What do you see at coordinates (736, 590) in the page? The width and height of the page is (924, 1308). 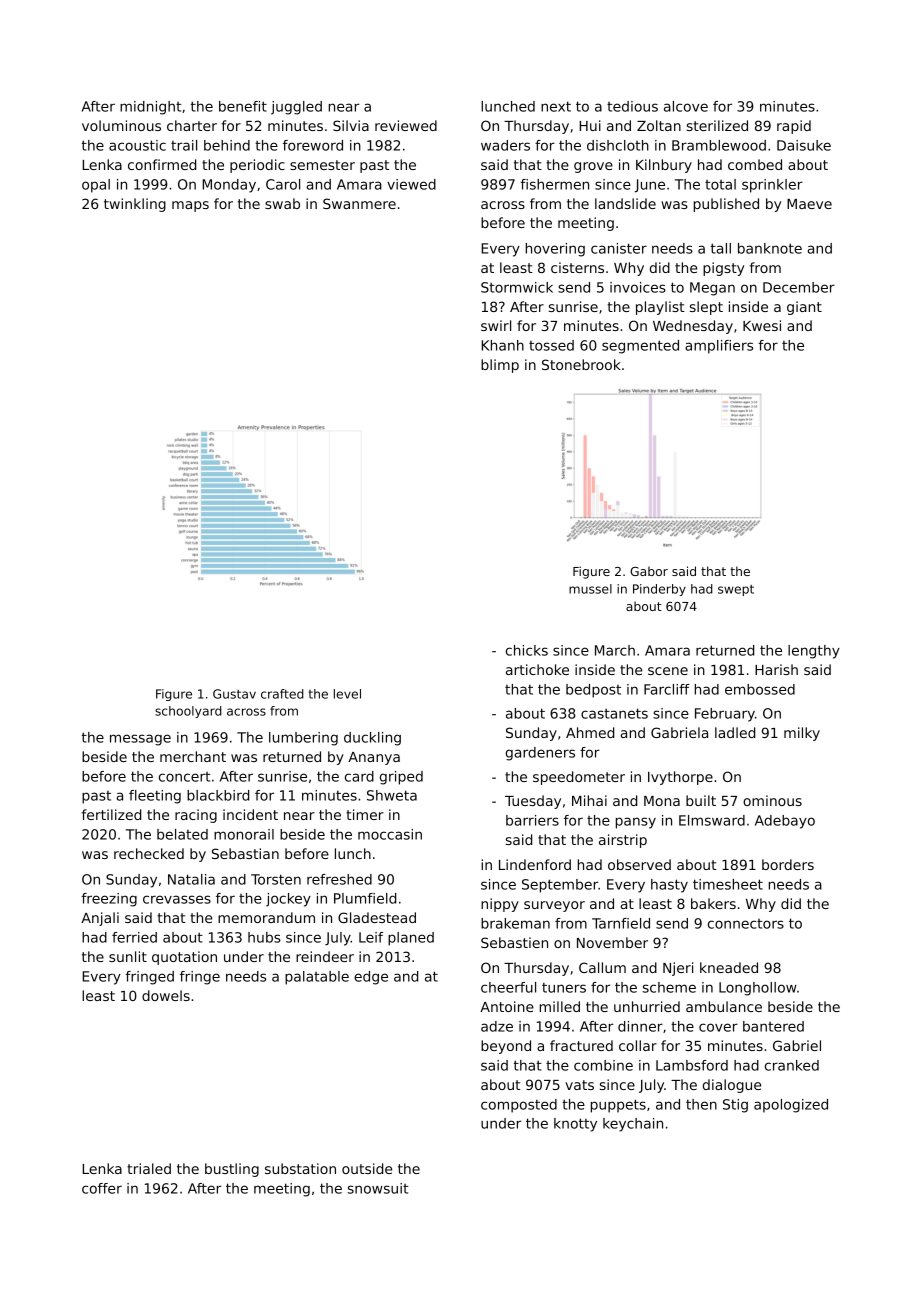 I see `swept` at bounding box center [736, 590].
